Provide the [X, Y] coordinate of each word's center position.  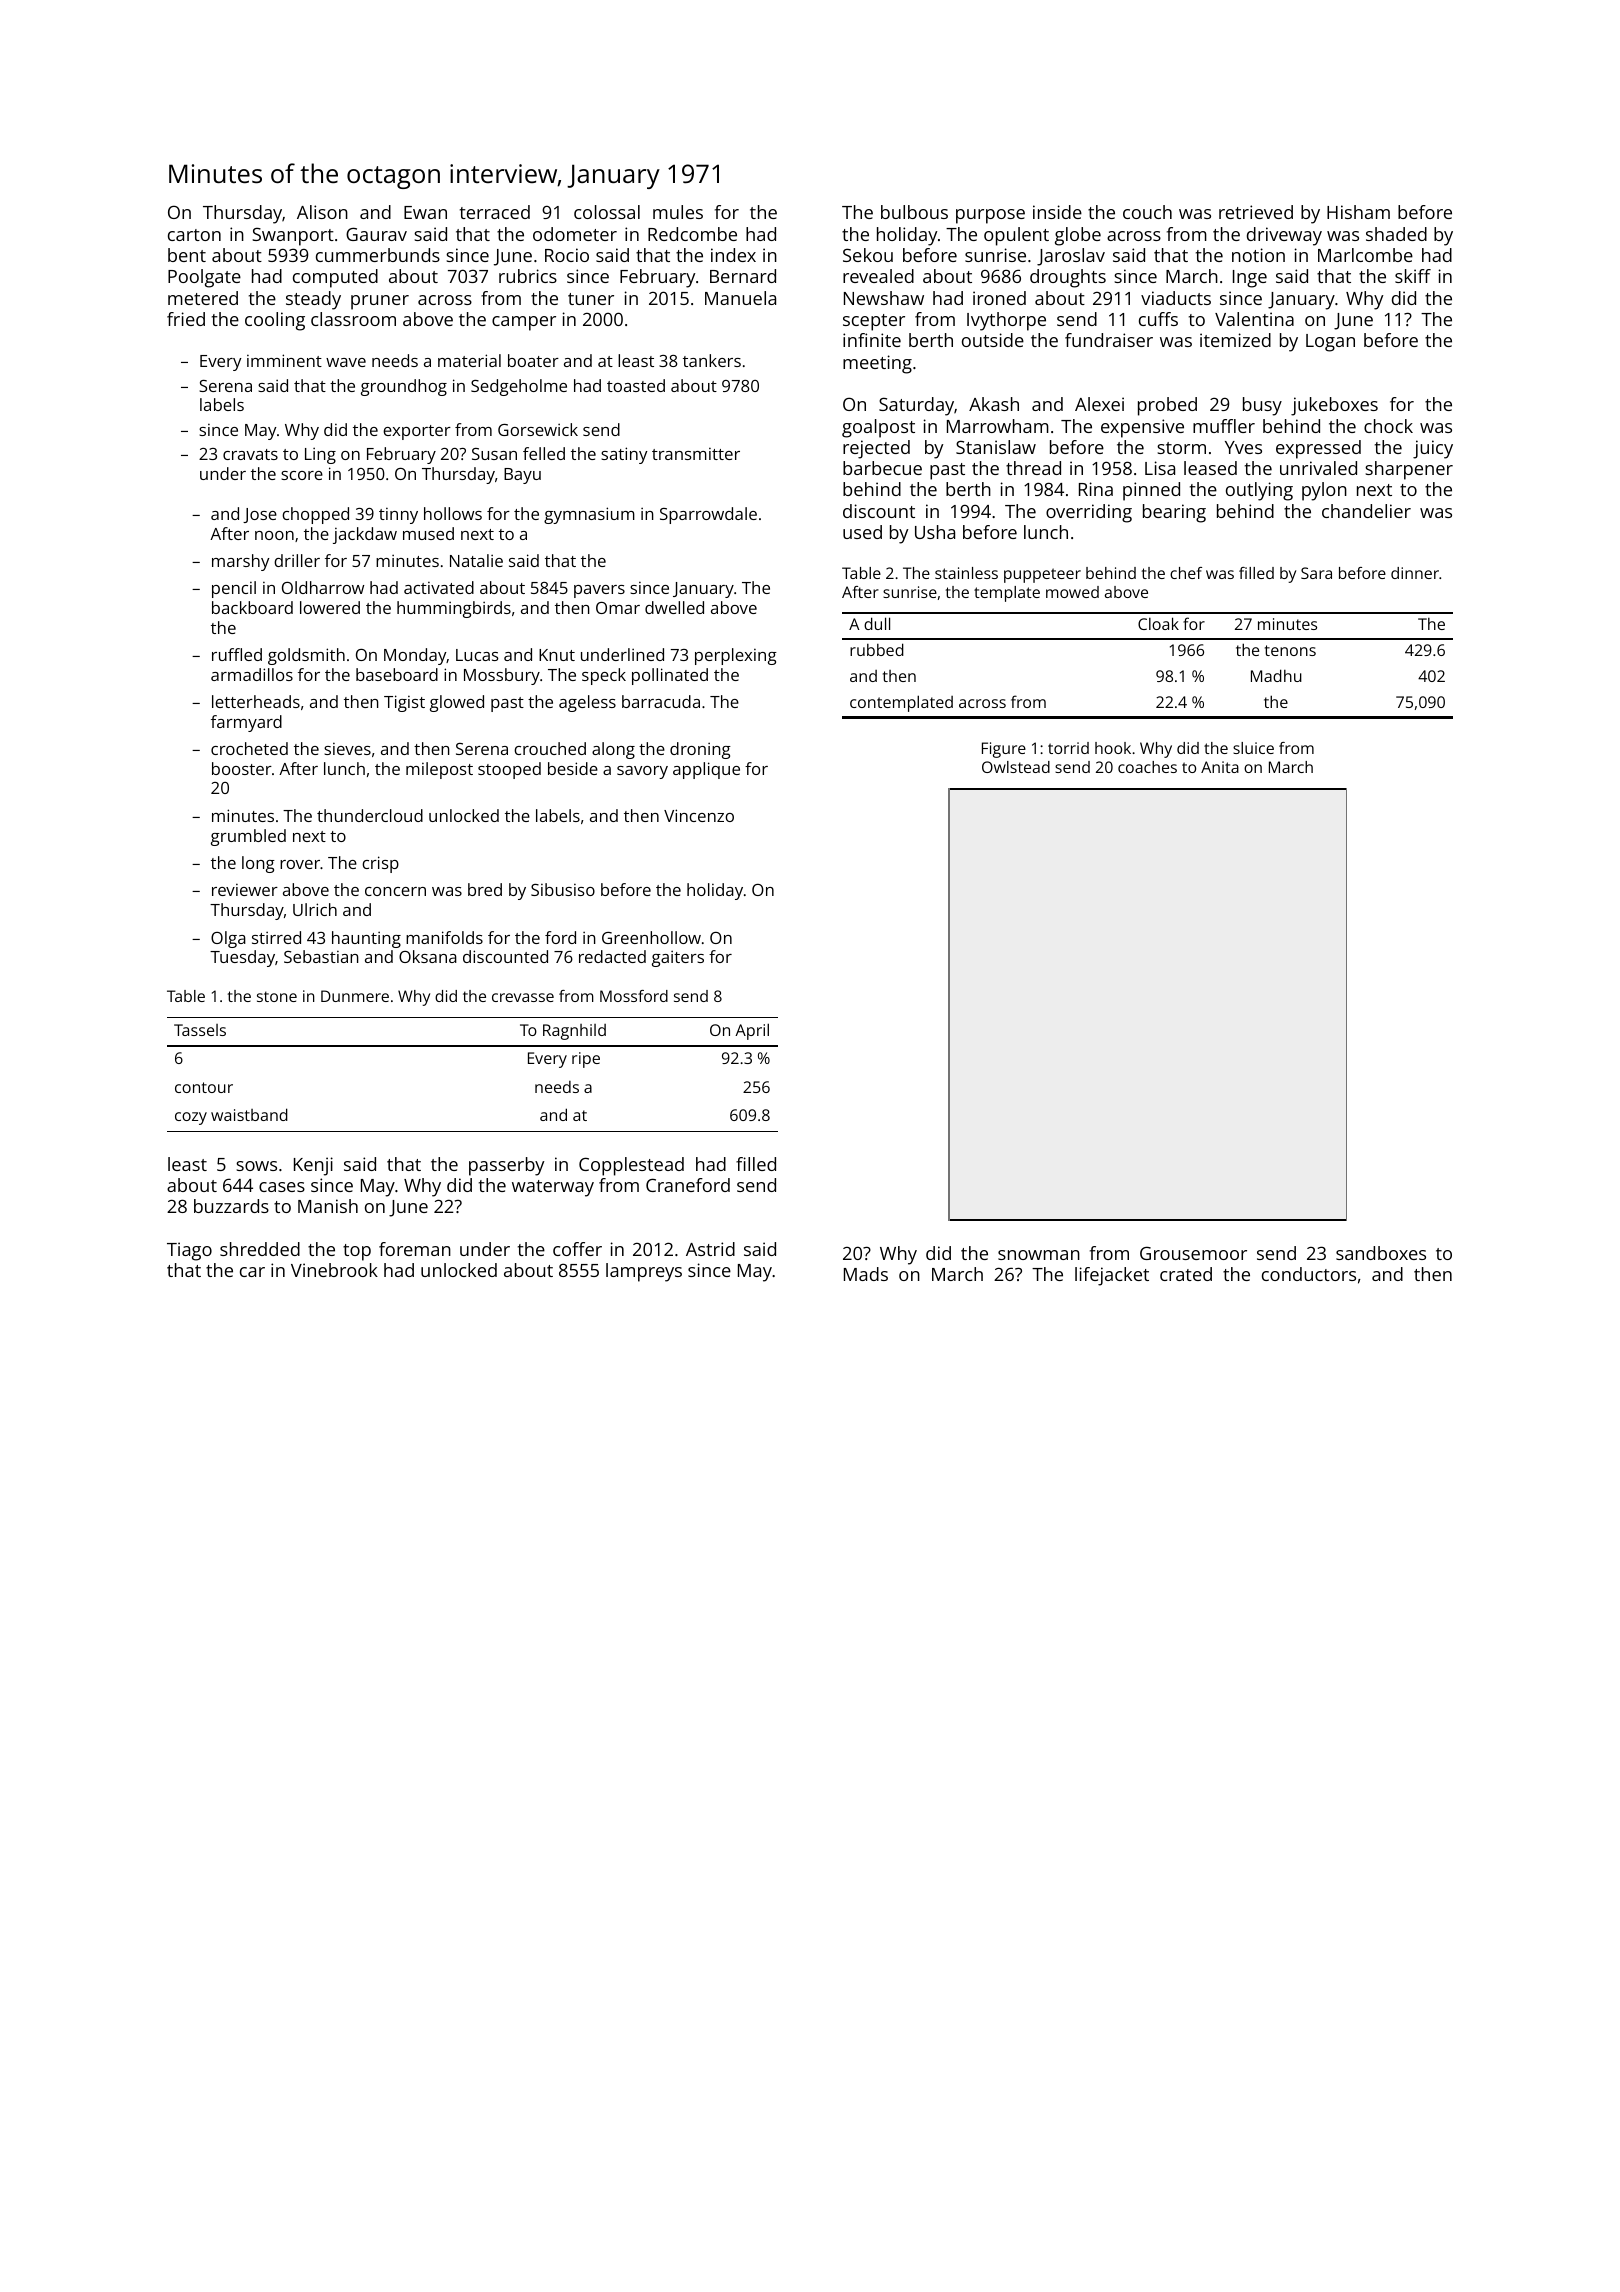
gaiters [678, 958]
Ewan [425, 212]
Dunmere [355, 996]
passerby [506, 1166]
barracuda [661, 701]
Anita [1220, 767]
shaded [1396, 234]
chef [1186, 573]
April [752, 1031]
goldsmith [306, 656]
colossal [607, 212]
